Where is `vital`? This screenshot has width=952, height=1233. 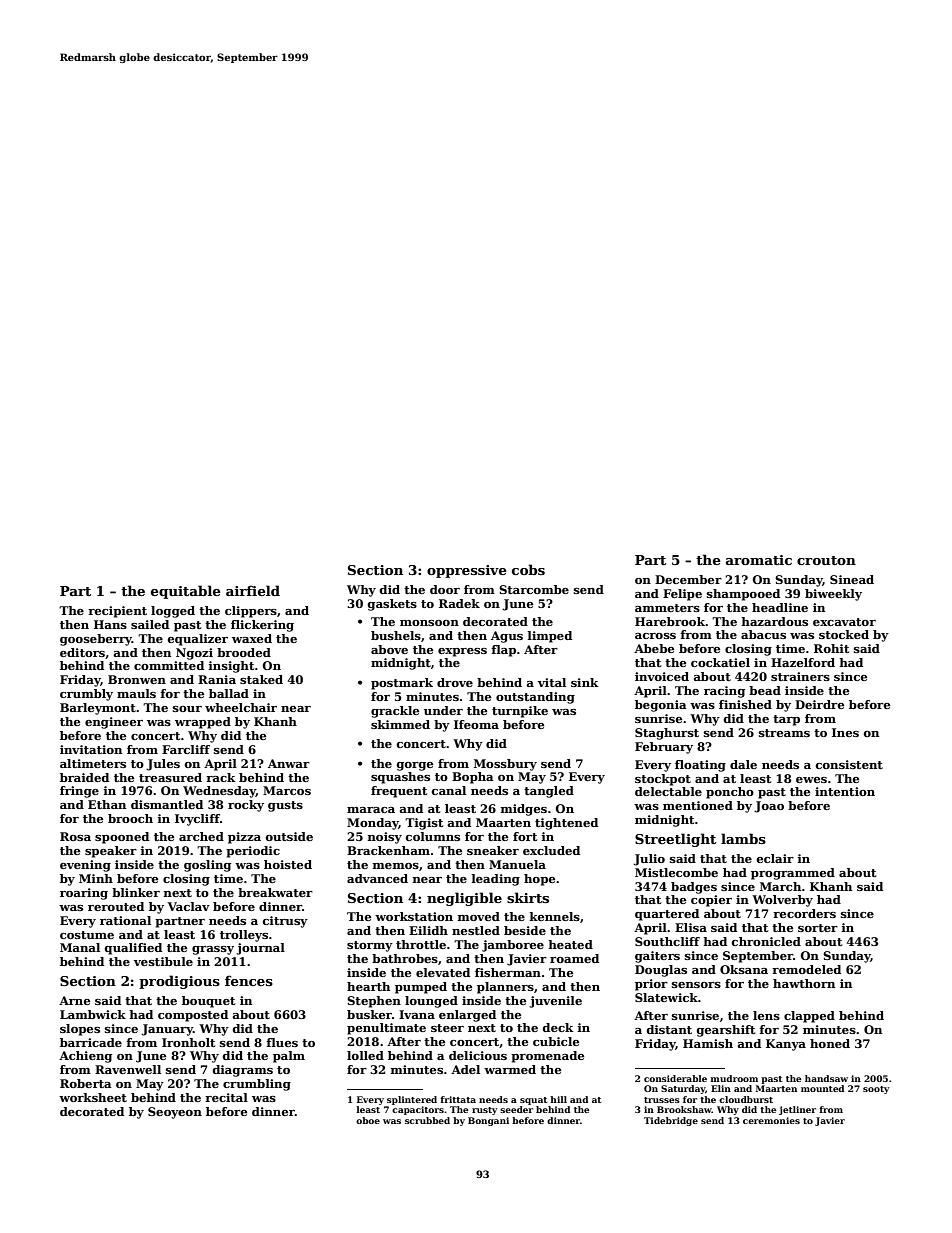
vital is located at coordinates (552, 682).
